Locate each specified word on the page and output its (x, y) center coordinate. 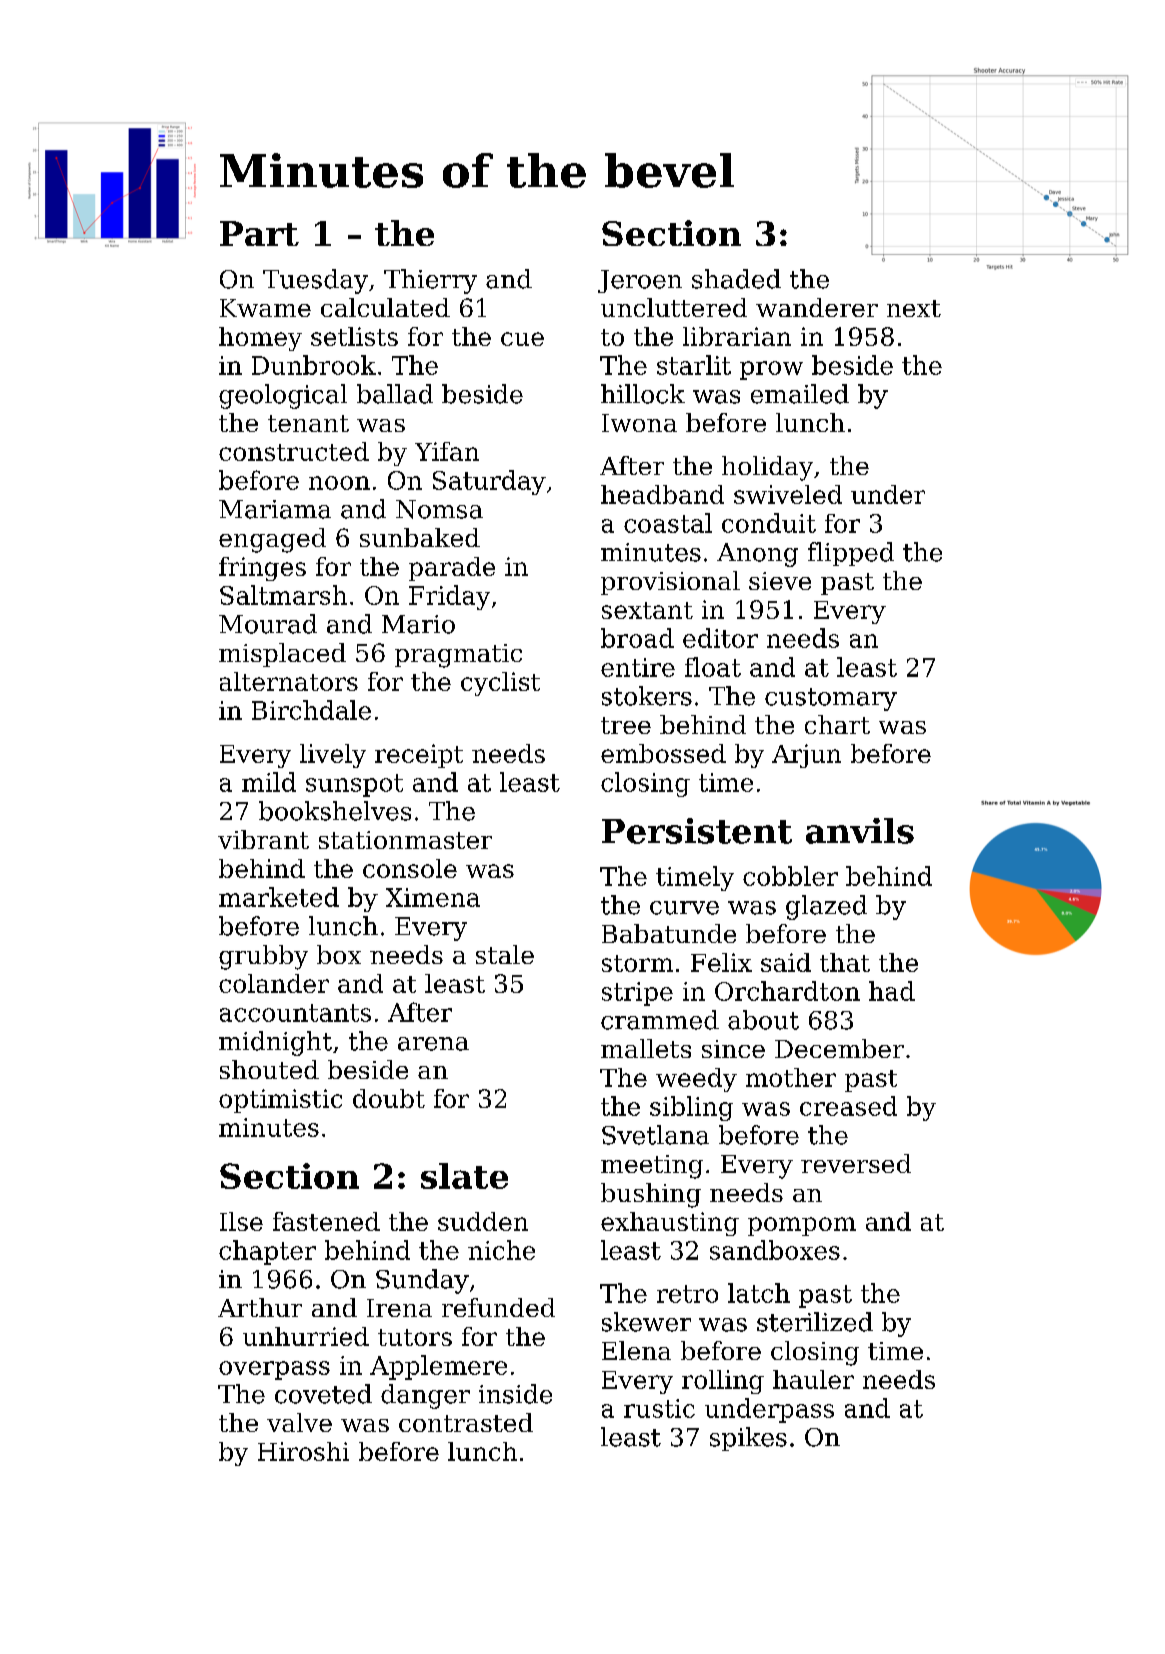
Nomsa (439, 509)
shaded (736, 279)
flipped (851, 554)
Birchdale (311, 710)
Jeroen (640, 281)
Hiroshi (303, 1451)
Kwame (265, 308)
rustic (659, 1408)
